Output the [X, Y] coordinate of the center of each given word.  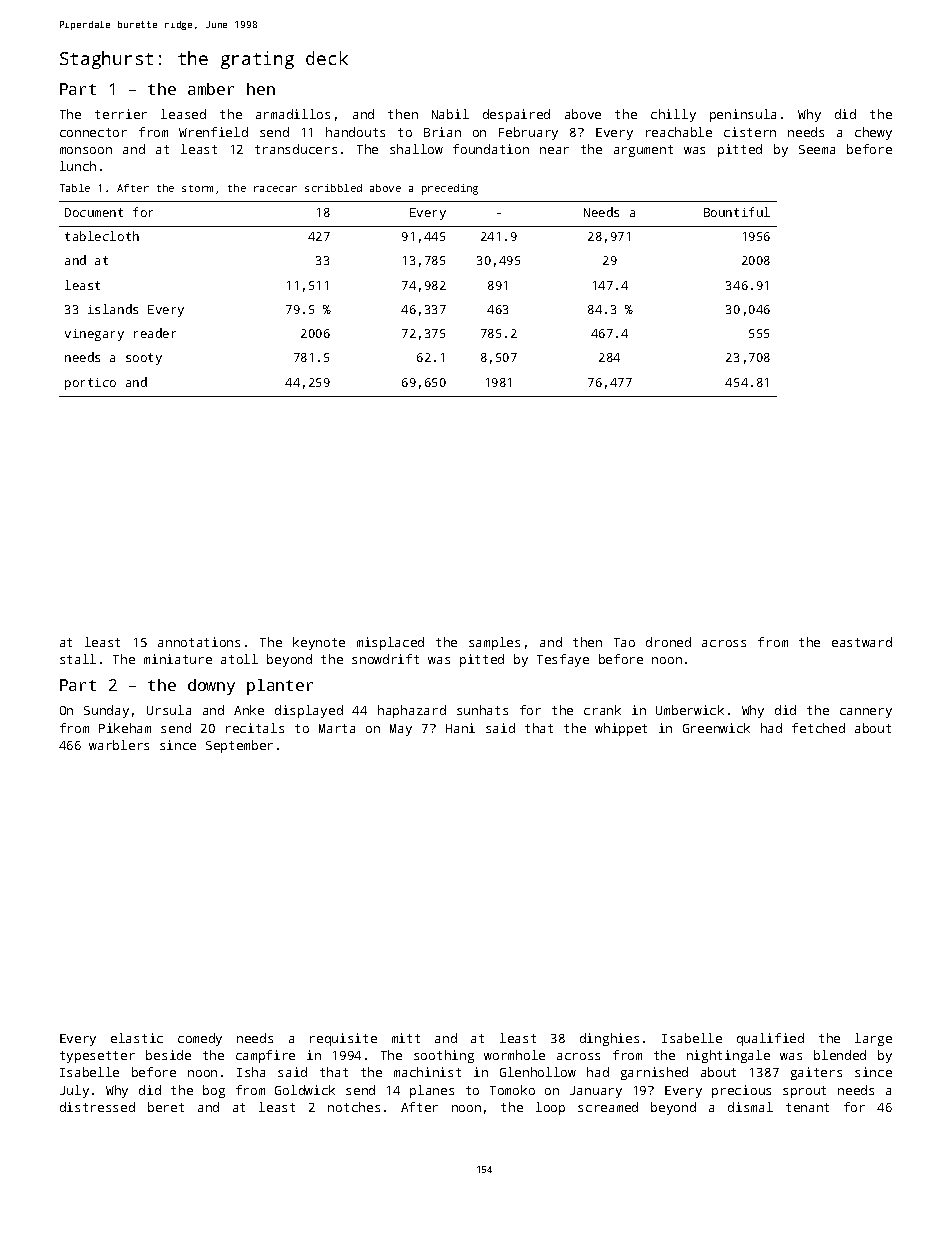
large [873, 1039]
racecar [275, 189]
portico [90, 384]
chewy [873, 133]
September [239, 746]
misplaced [390, 643]
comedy [200, 1039]
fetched [818, 728]
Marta [337, 728]
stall [78, 659]
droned [668, 642]
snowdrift [385, 659]
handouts [355, 132]
